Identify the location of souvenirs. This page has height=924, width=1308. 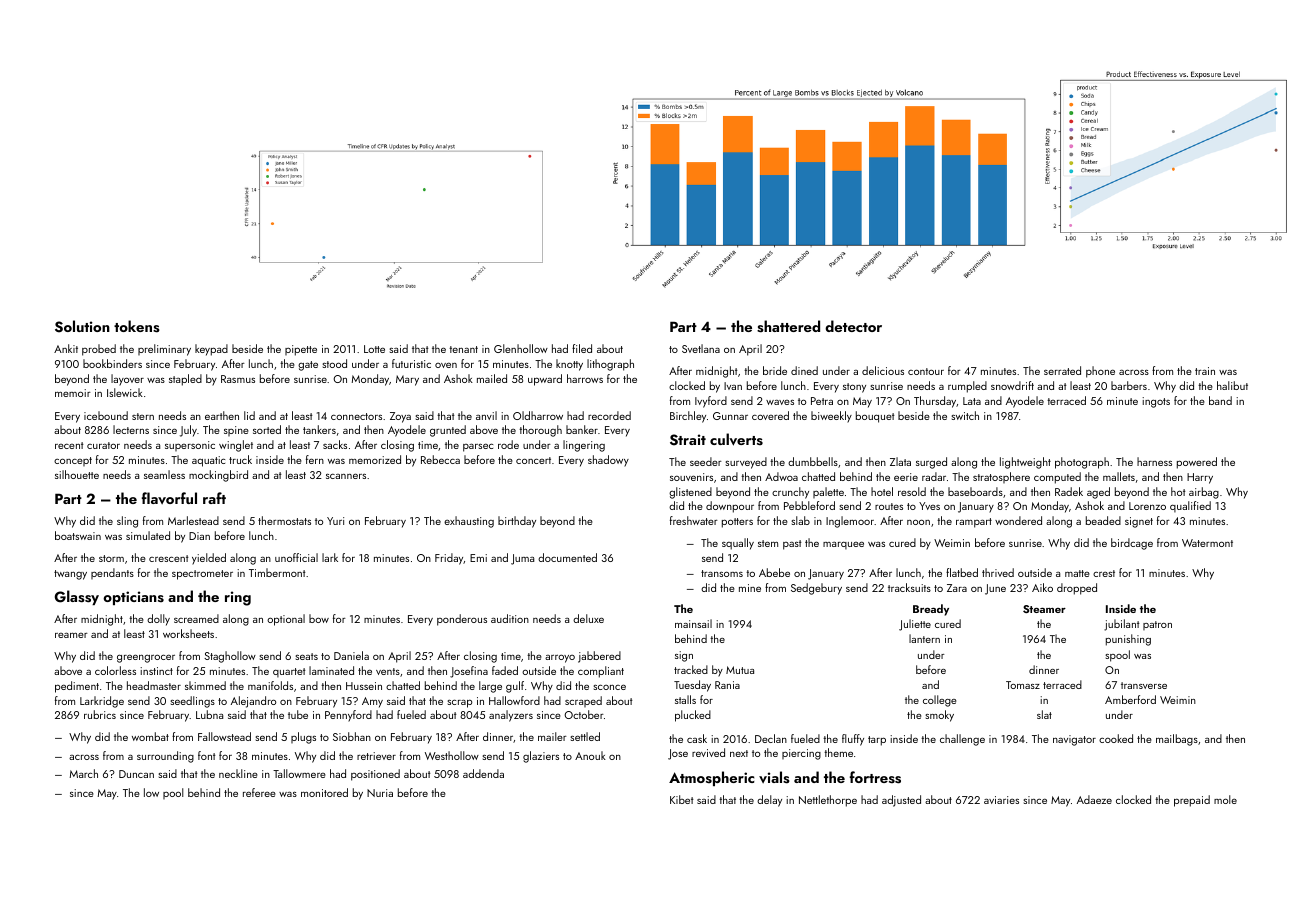
(691, 477).
